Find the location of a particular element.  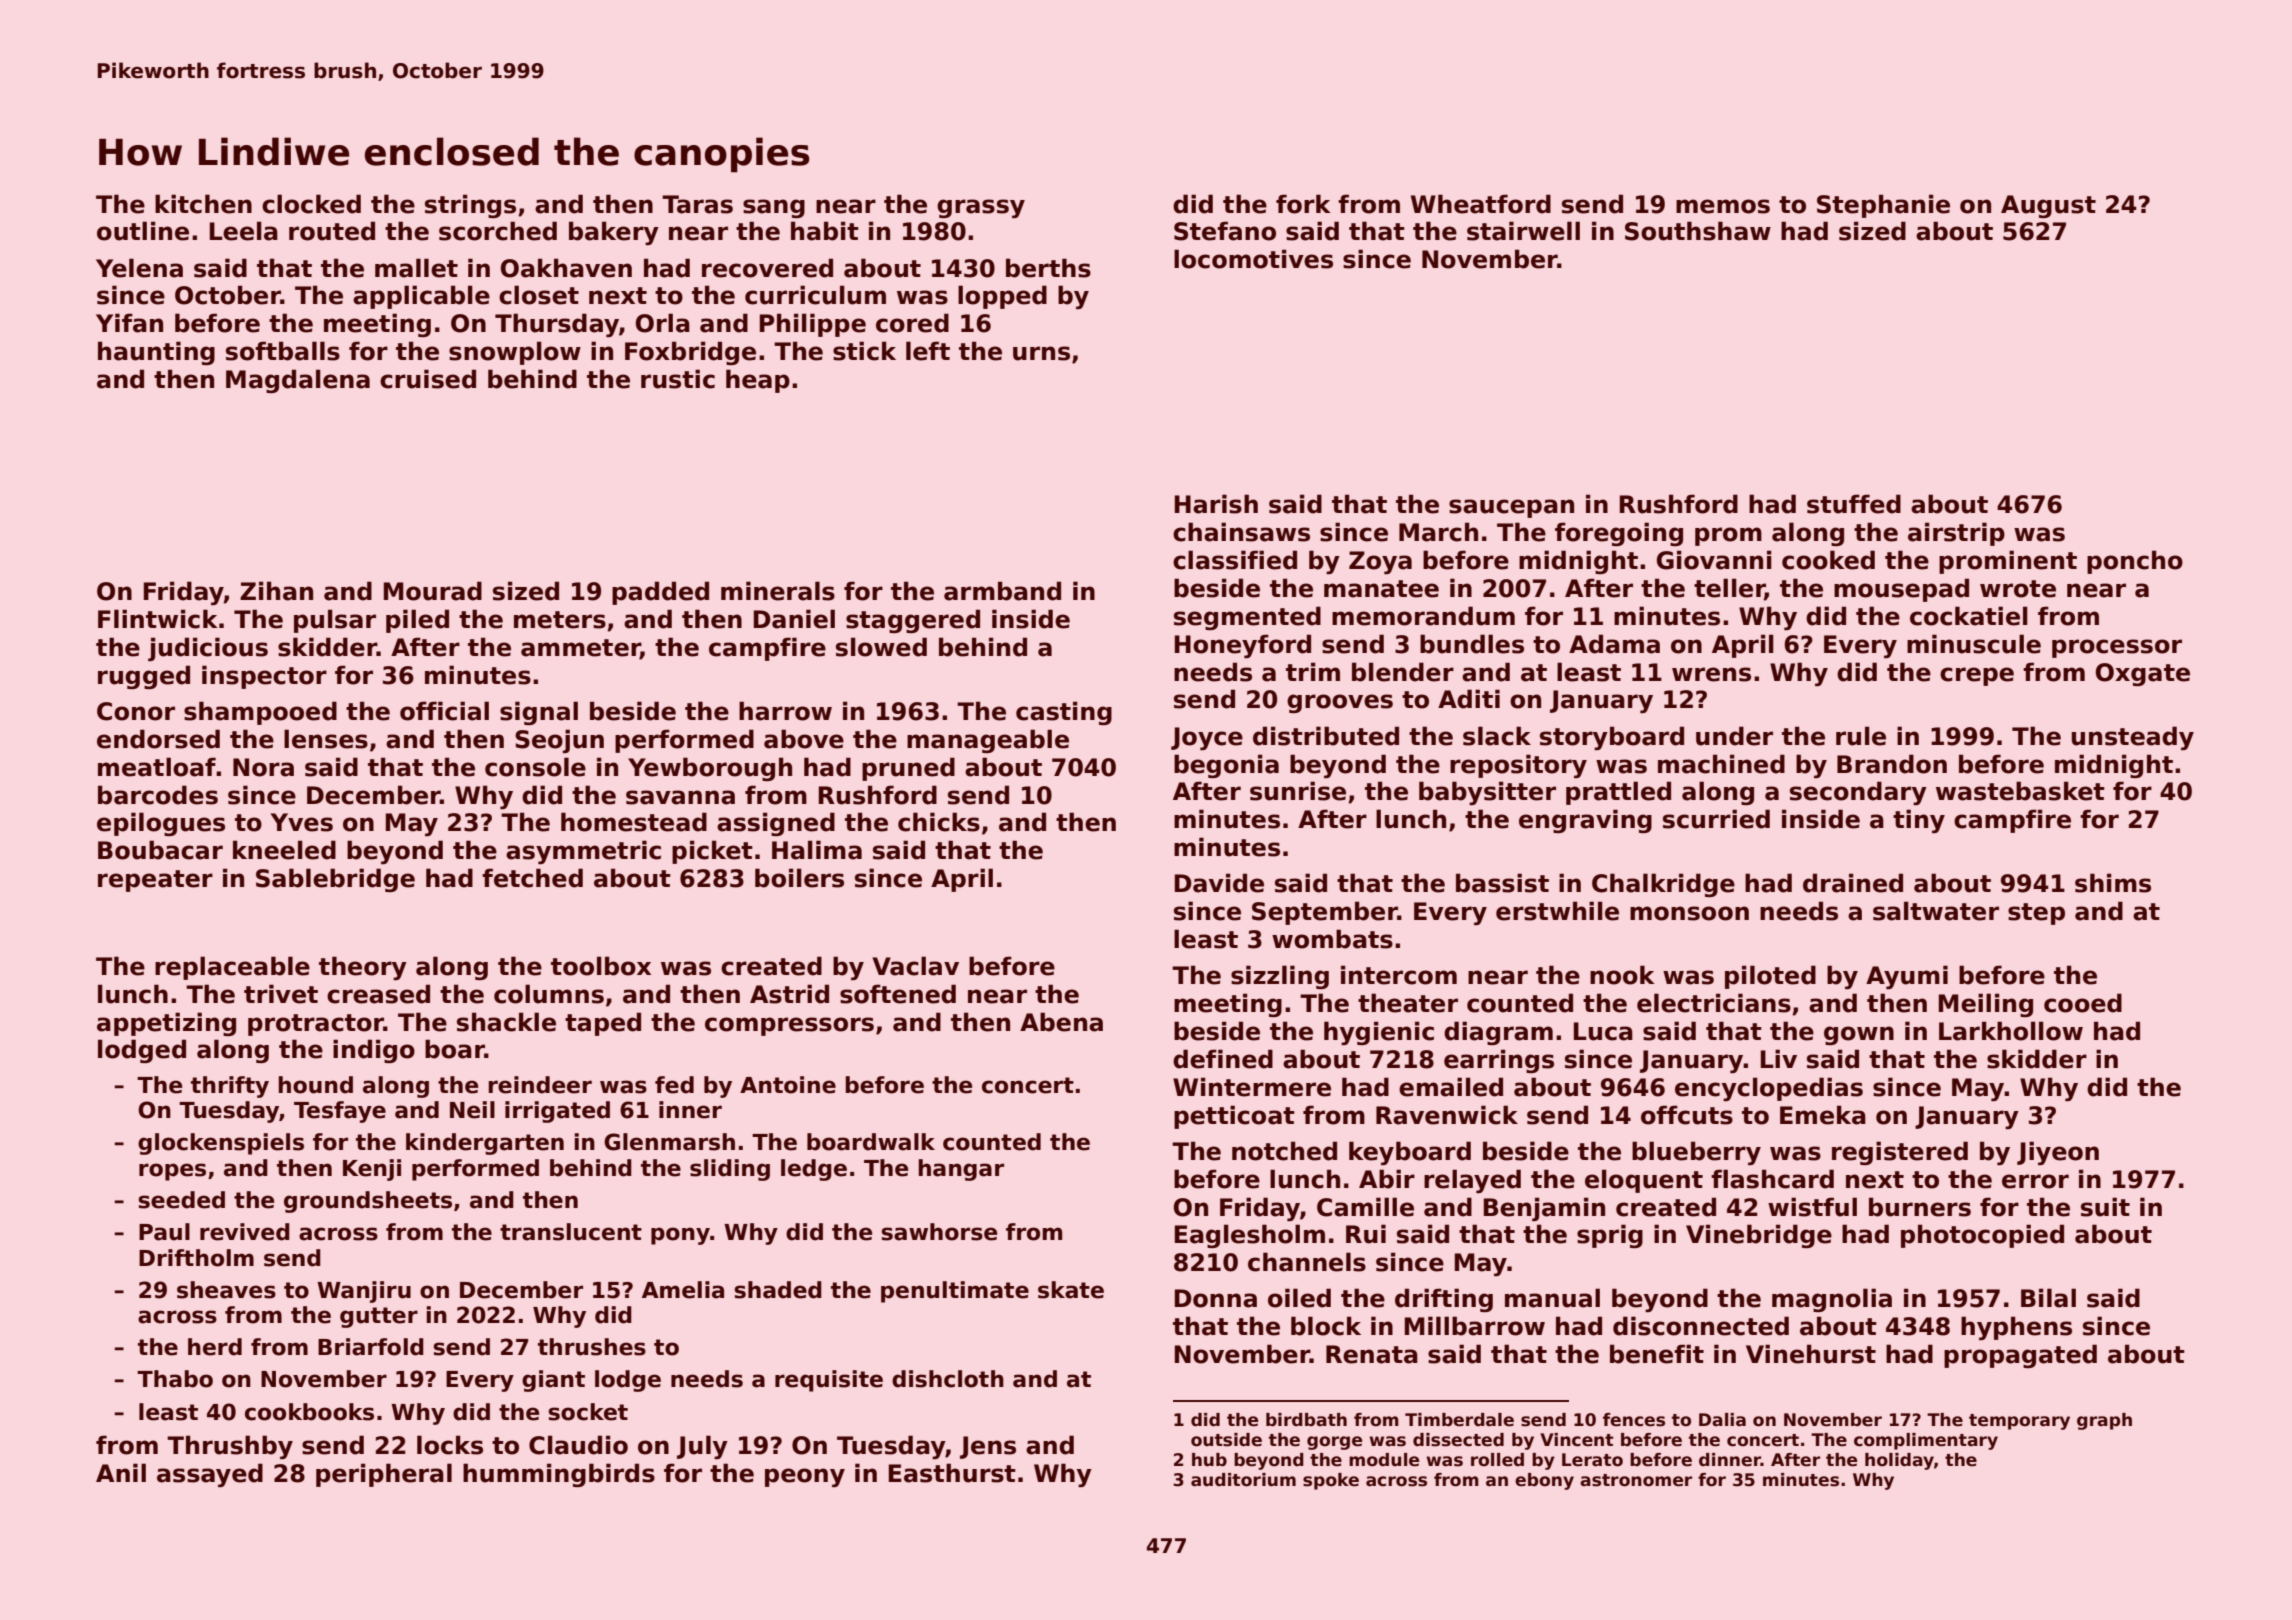

console is located at coordinates (535, 767).
